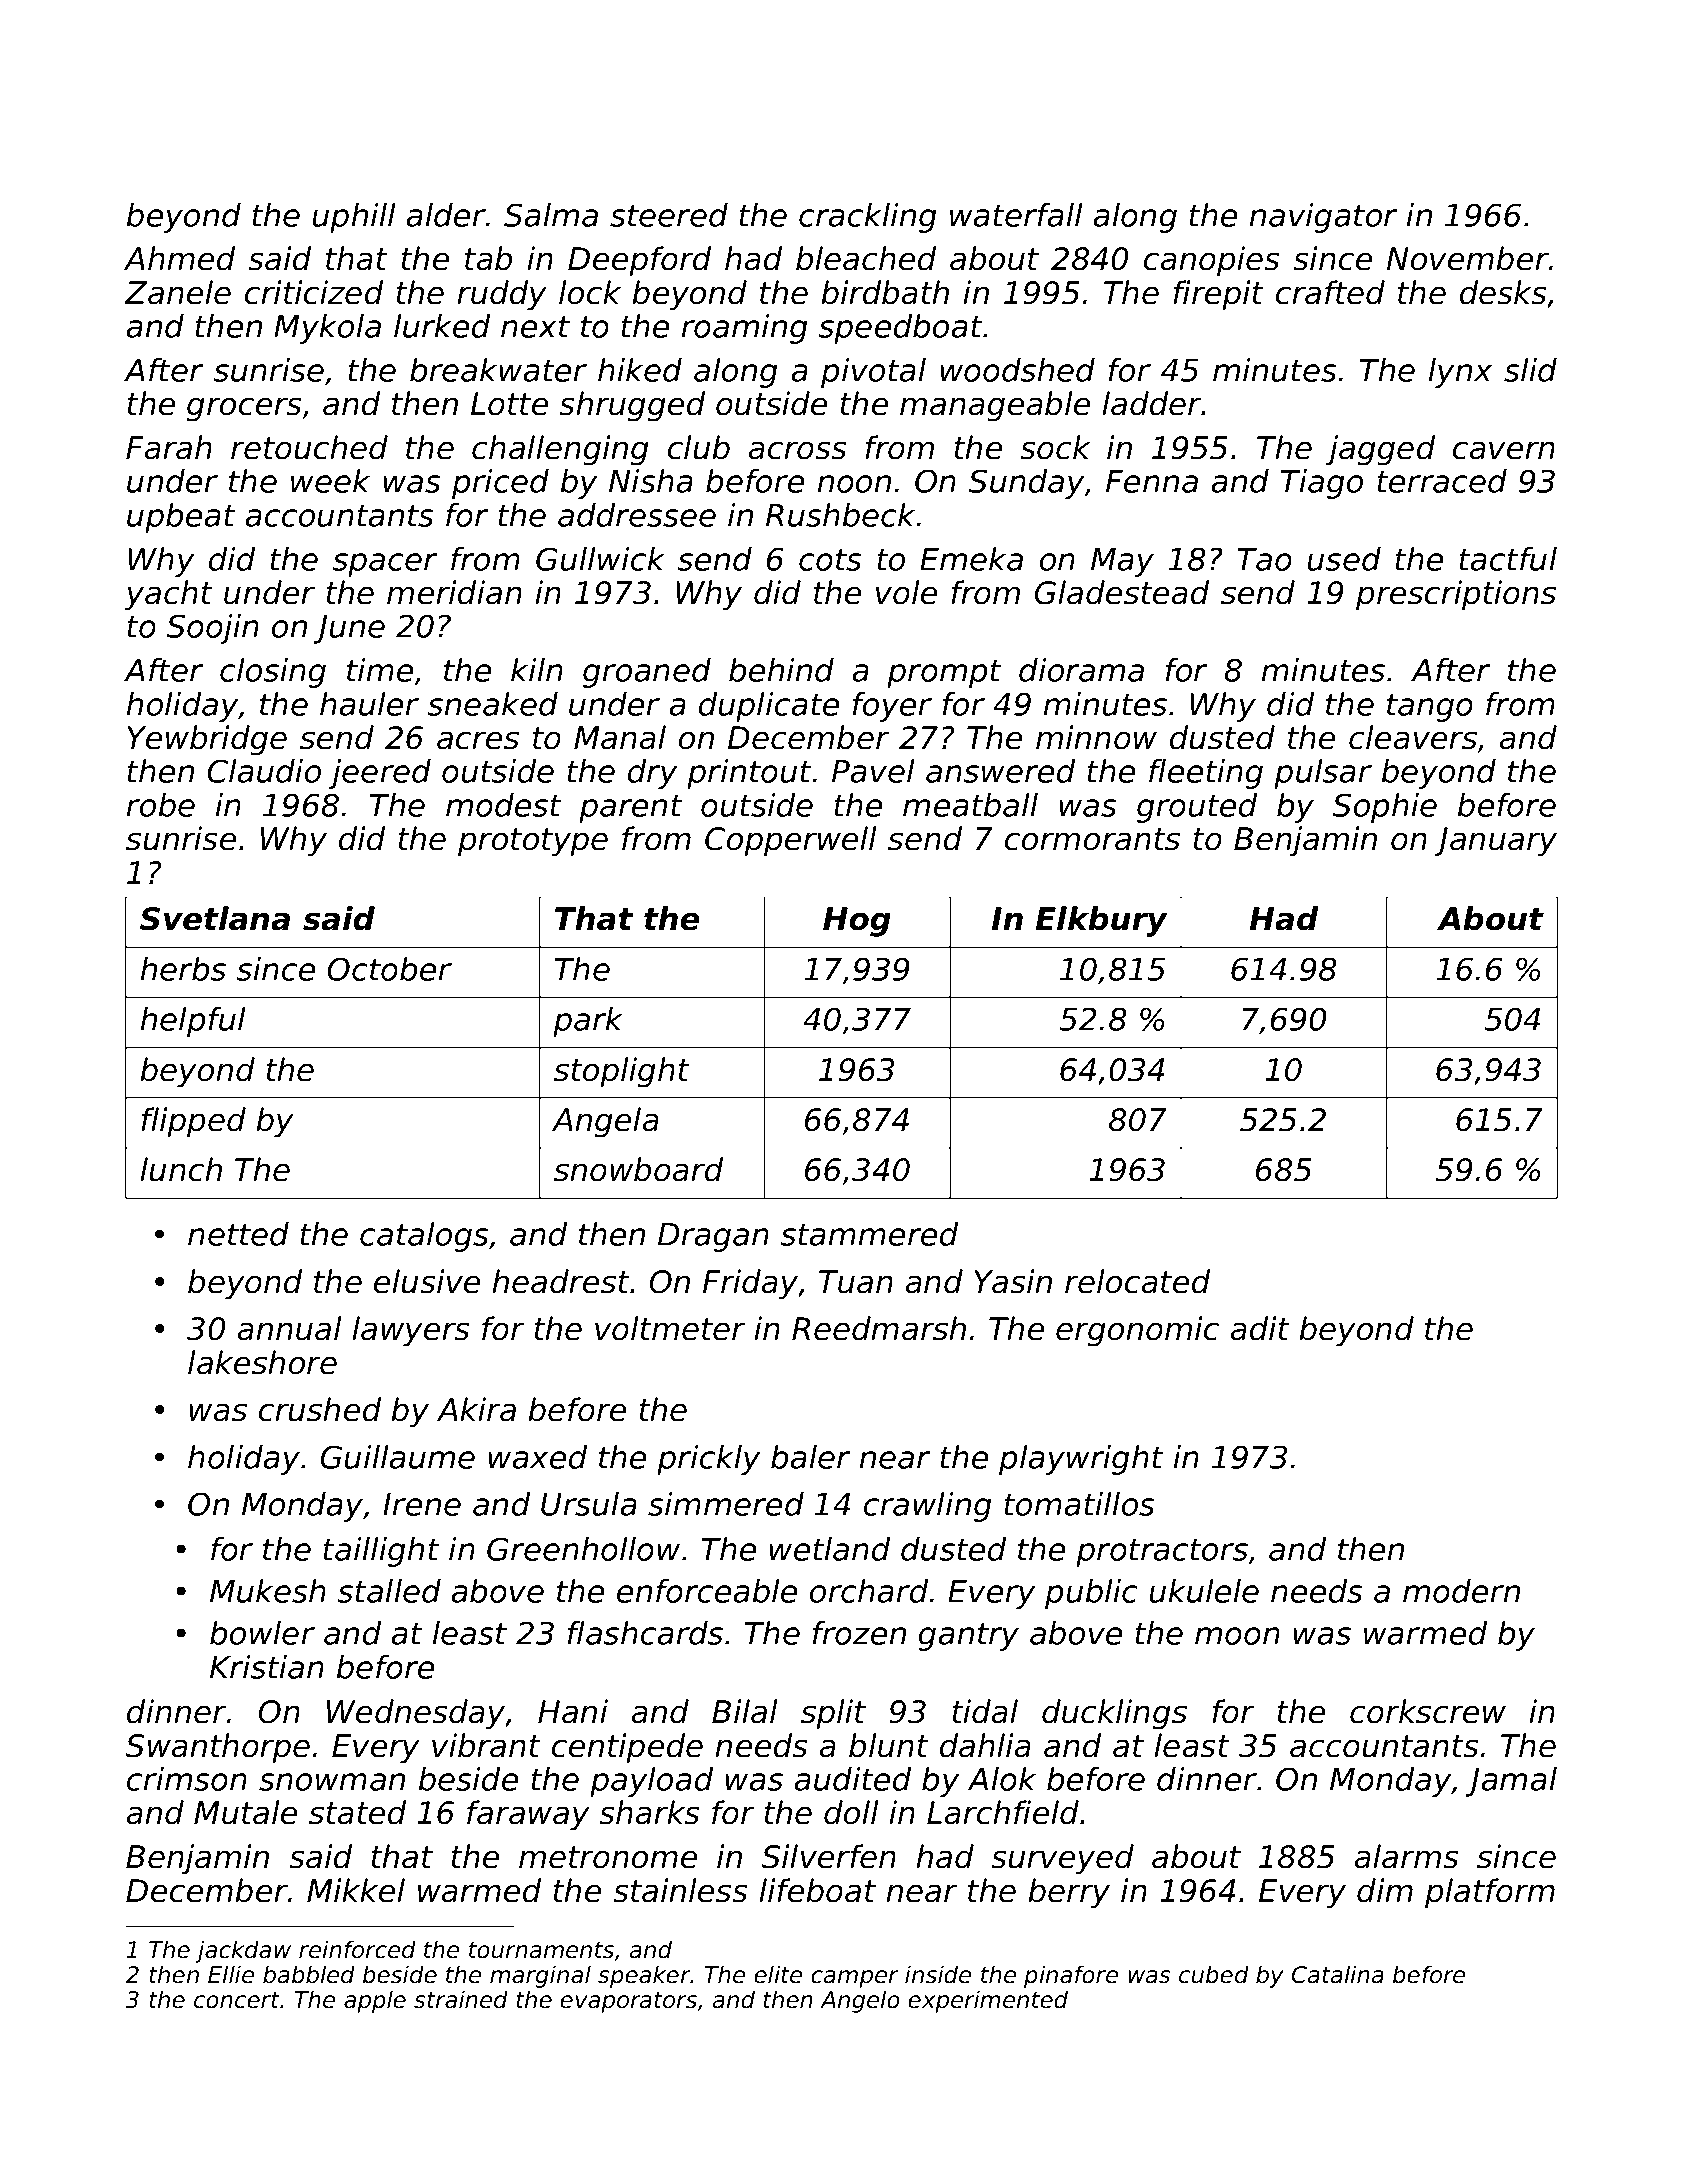  I want to click on uphill, so click(354, 218).
